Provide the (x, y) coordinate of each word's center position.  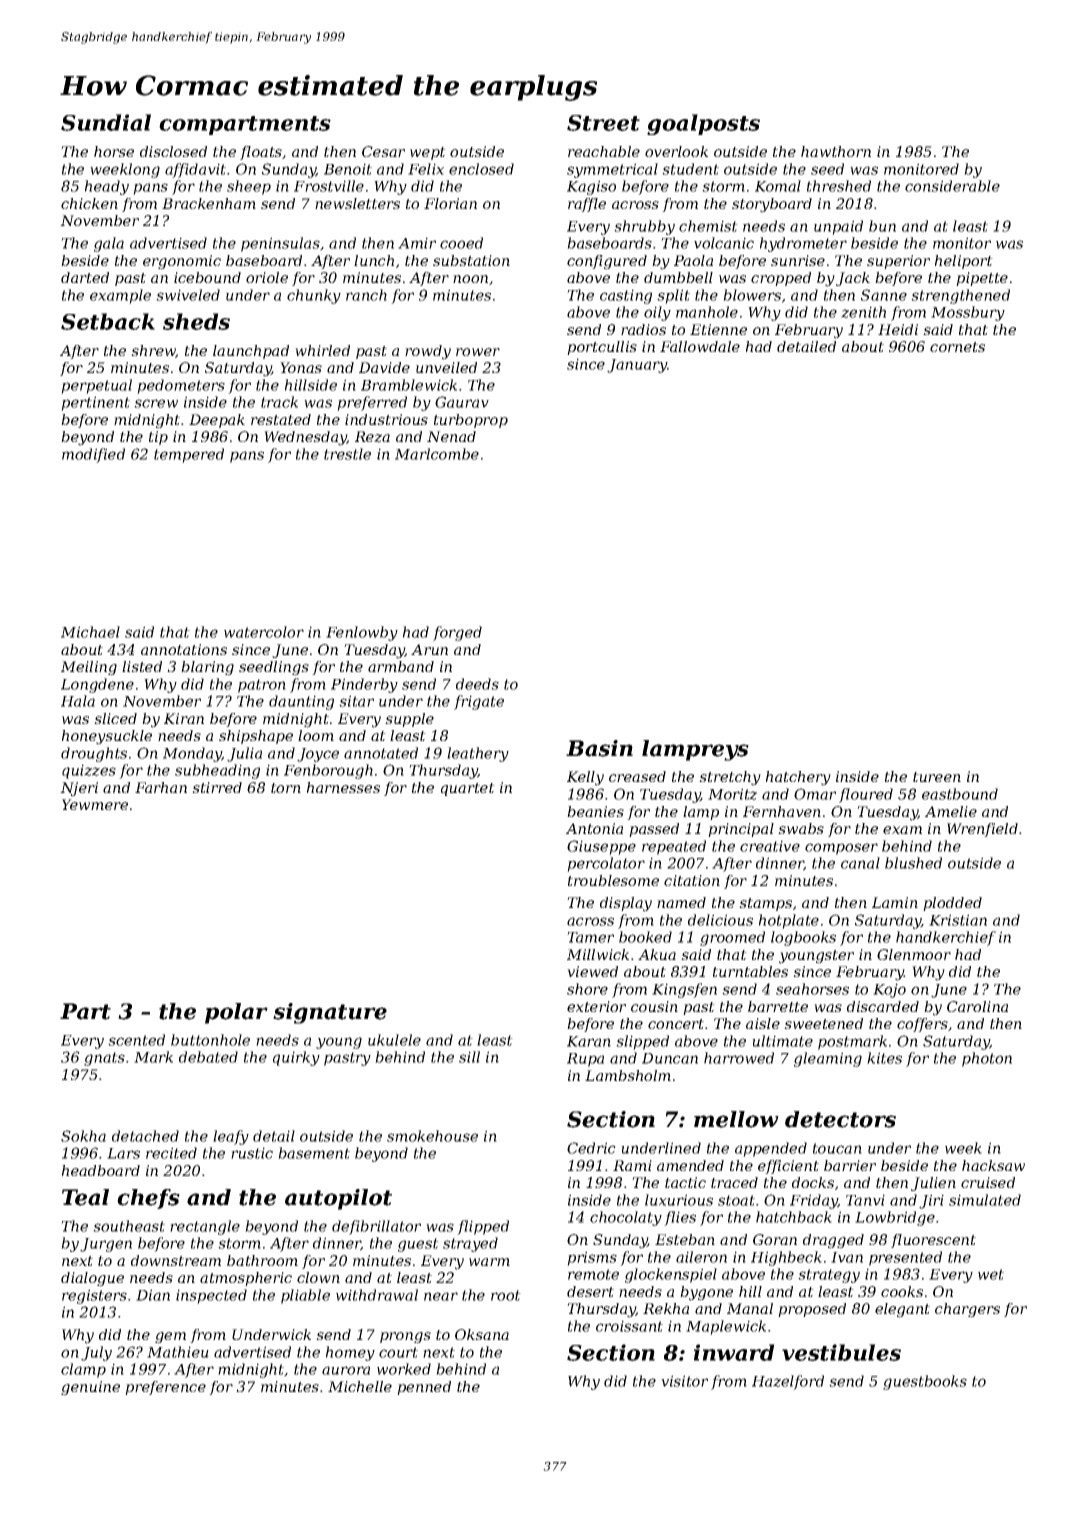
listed (142, 666)
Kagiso (591, 187)
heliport (964, 262)
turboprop (471, 421)
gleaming (828, 1059)
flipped (483, 1227)
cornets (957, 347)
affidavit (195, 170)
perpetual (96, 386)
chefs (148, 1199)
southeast (129, 1226)
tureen (937, 777)
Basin (599, 748)
